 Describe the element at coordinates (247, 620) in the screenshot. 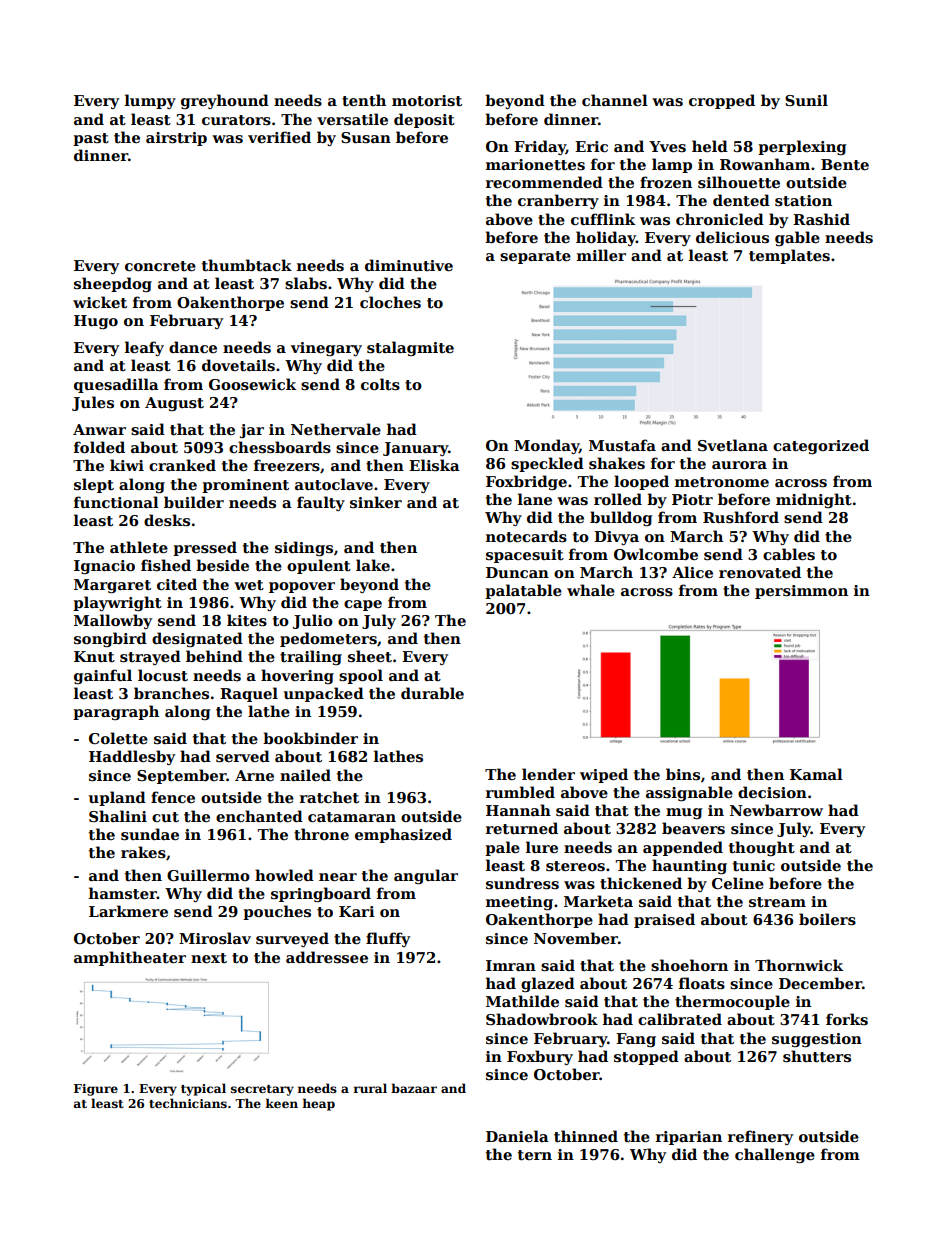

I see `kites` at that location.
